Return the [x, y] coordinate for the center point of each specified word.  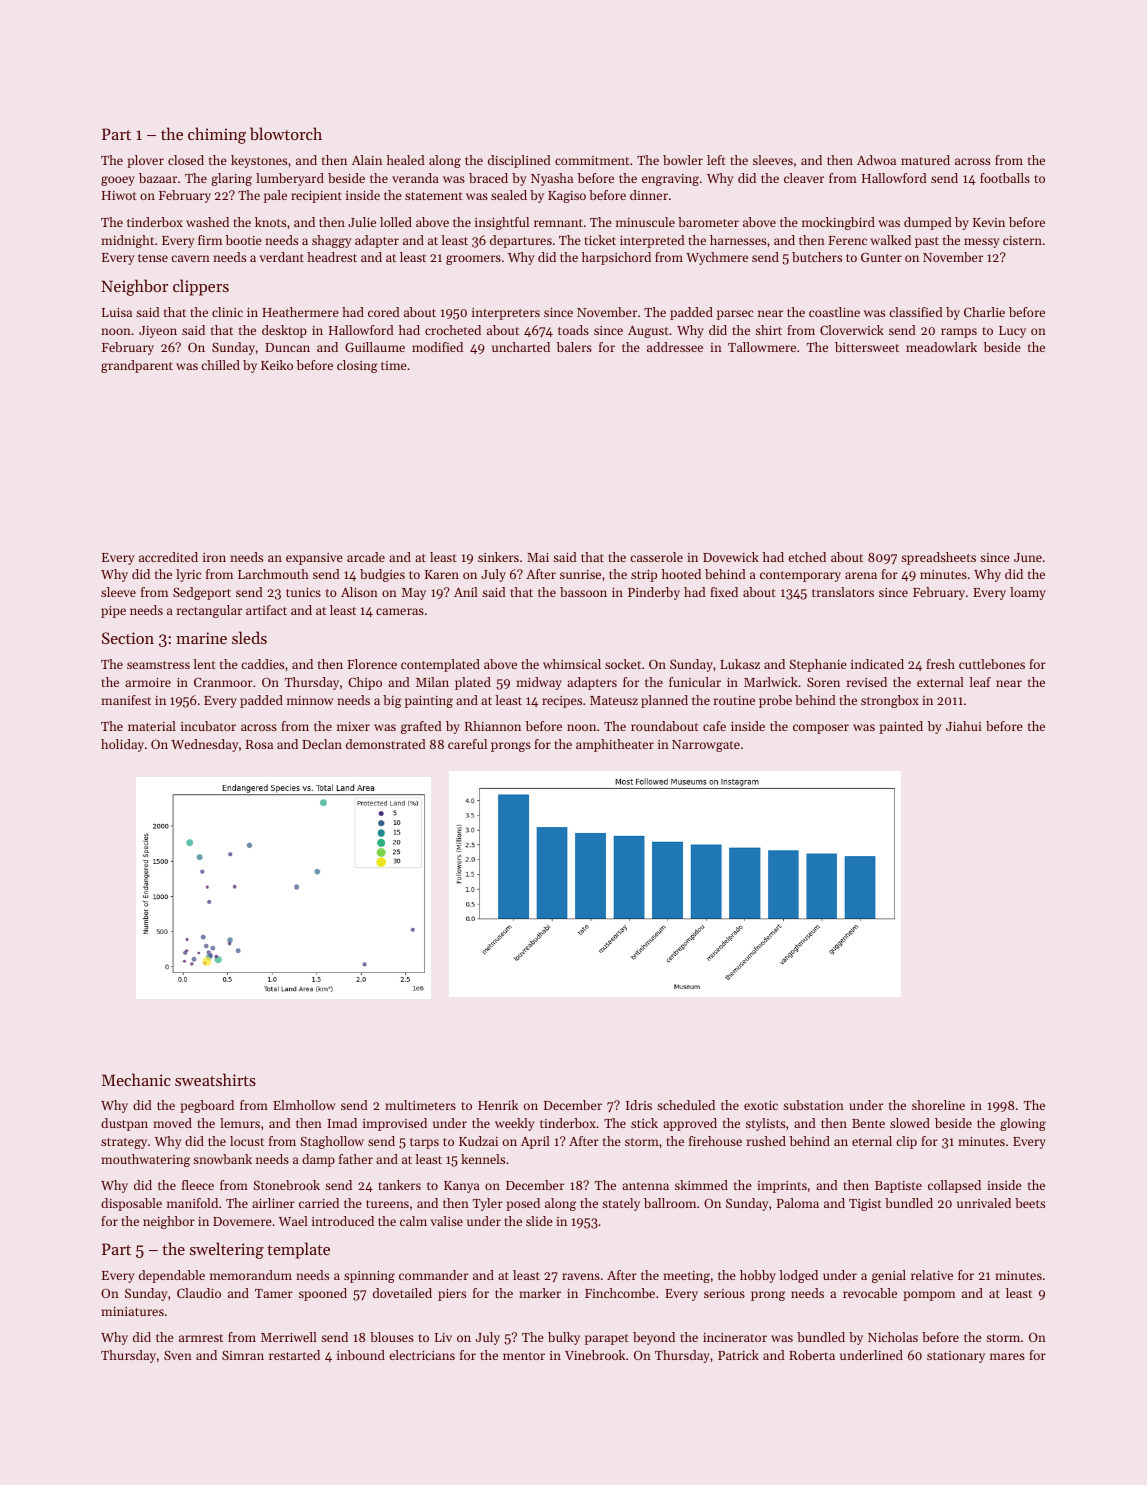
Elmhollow [304, 1105]
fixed [724, 592]
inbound [361, 1355]
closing [357, 366]
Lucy [1012, 332]
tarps [424, 1143]
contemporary [800, 576]
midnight [127, 241]
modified [437, 347]
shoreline [938, 1105]
